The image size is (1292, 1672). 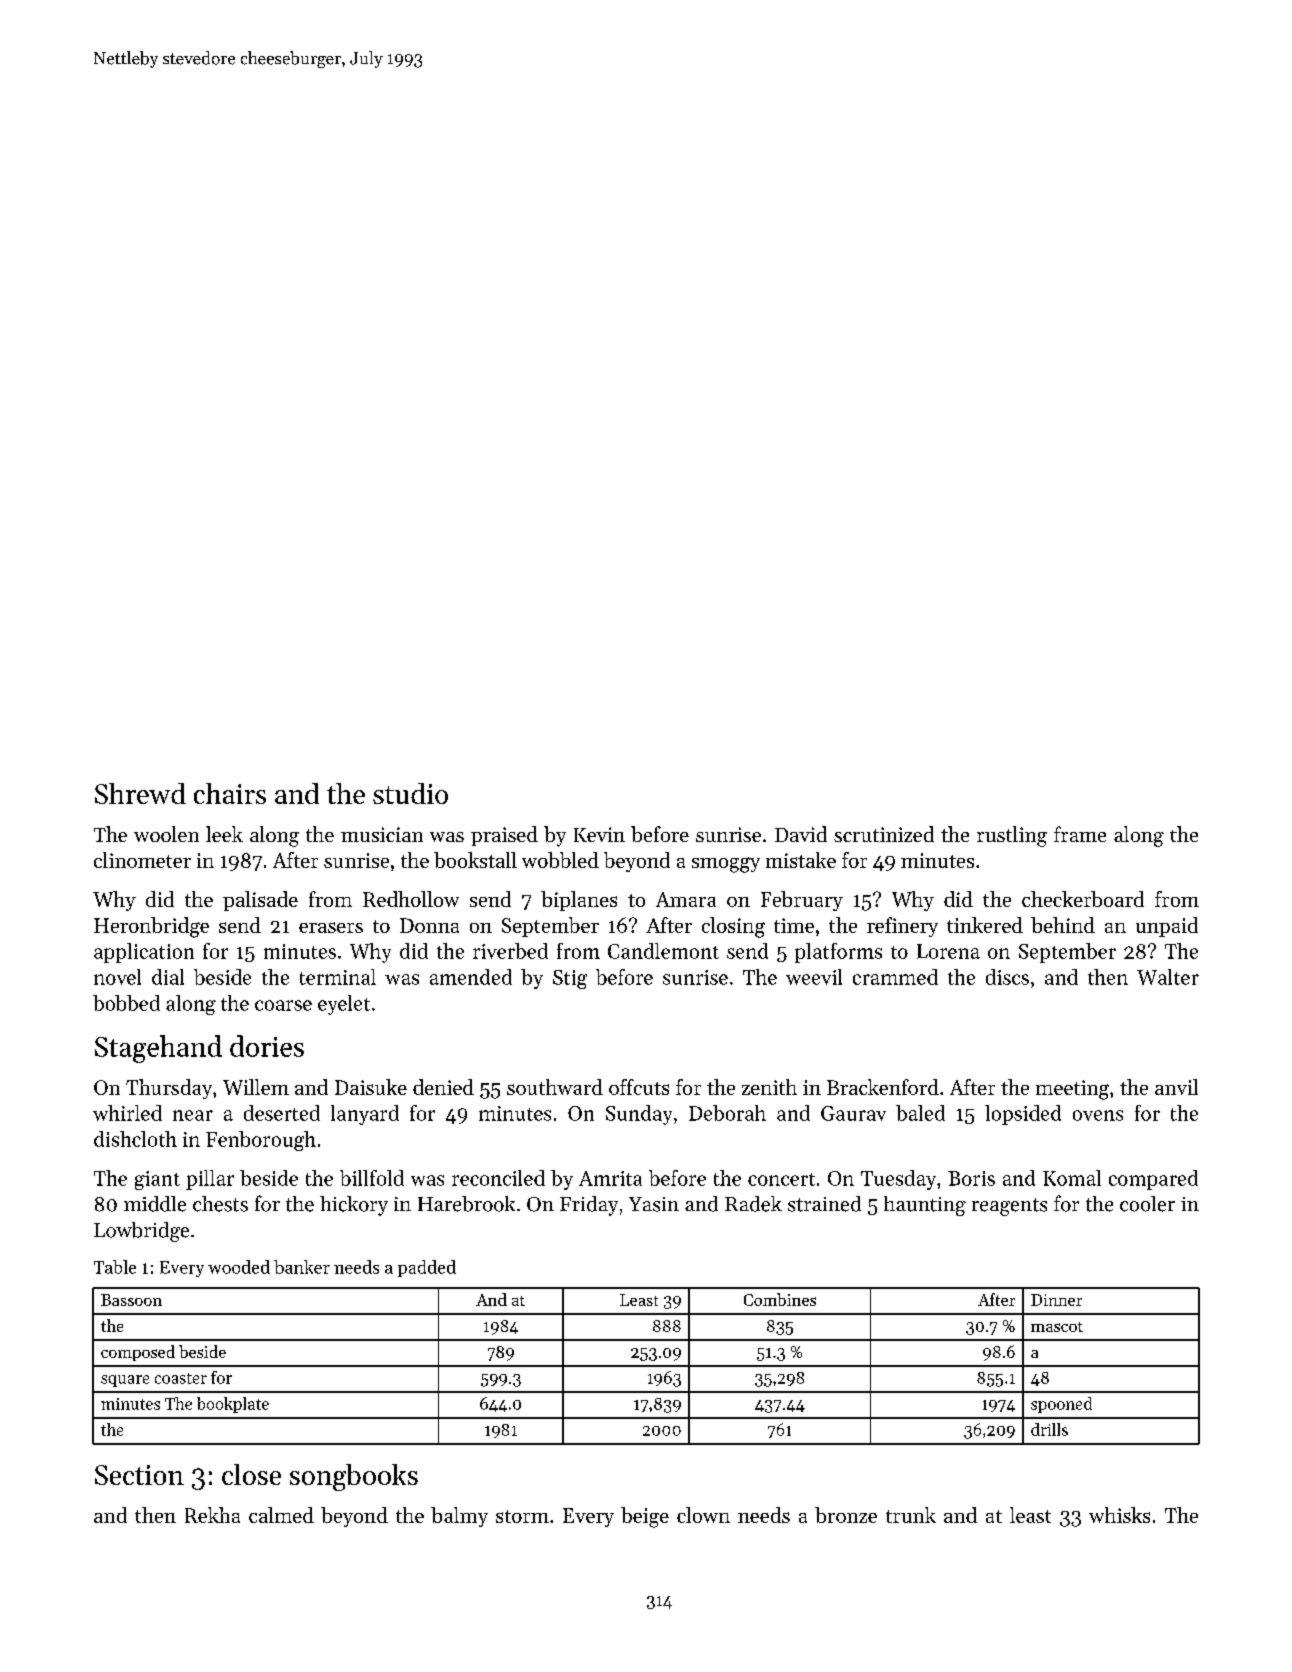 I want to click on Kevin, so click(x=599, y=834).
